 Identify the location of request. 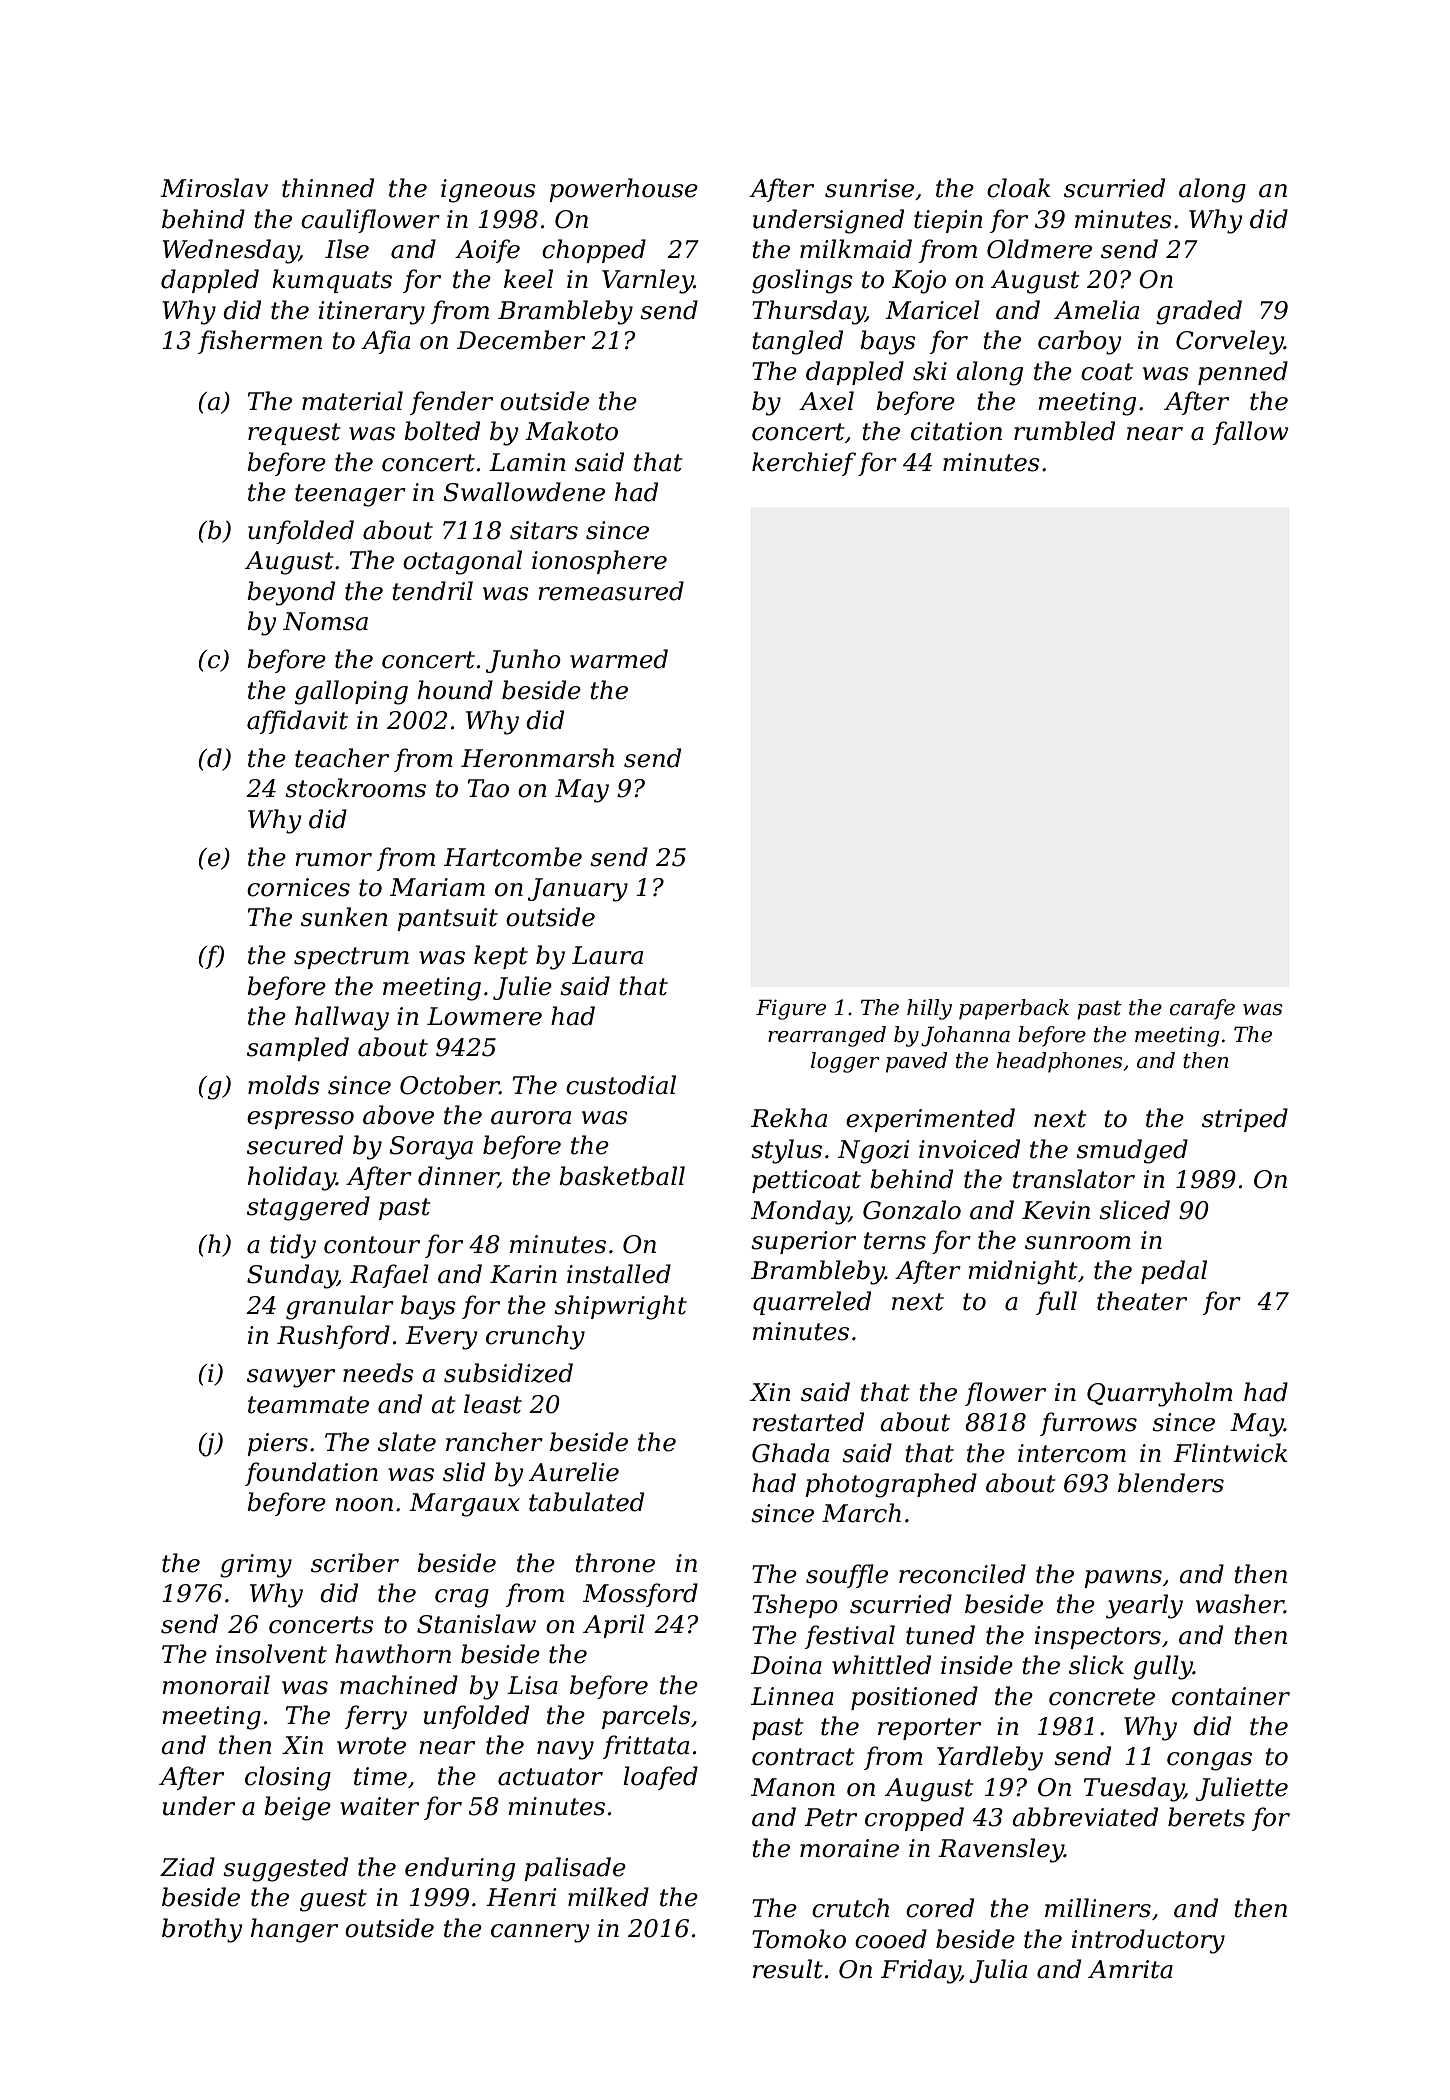
(294, 434).
